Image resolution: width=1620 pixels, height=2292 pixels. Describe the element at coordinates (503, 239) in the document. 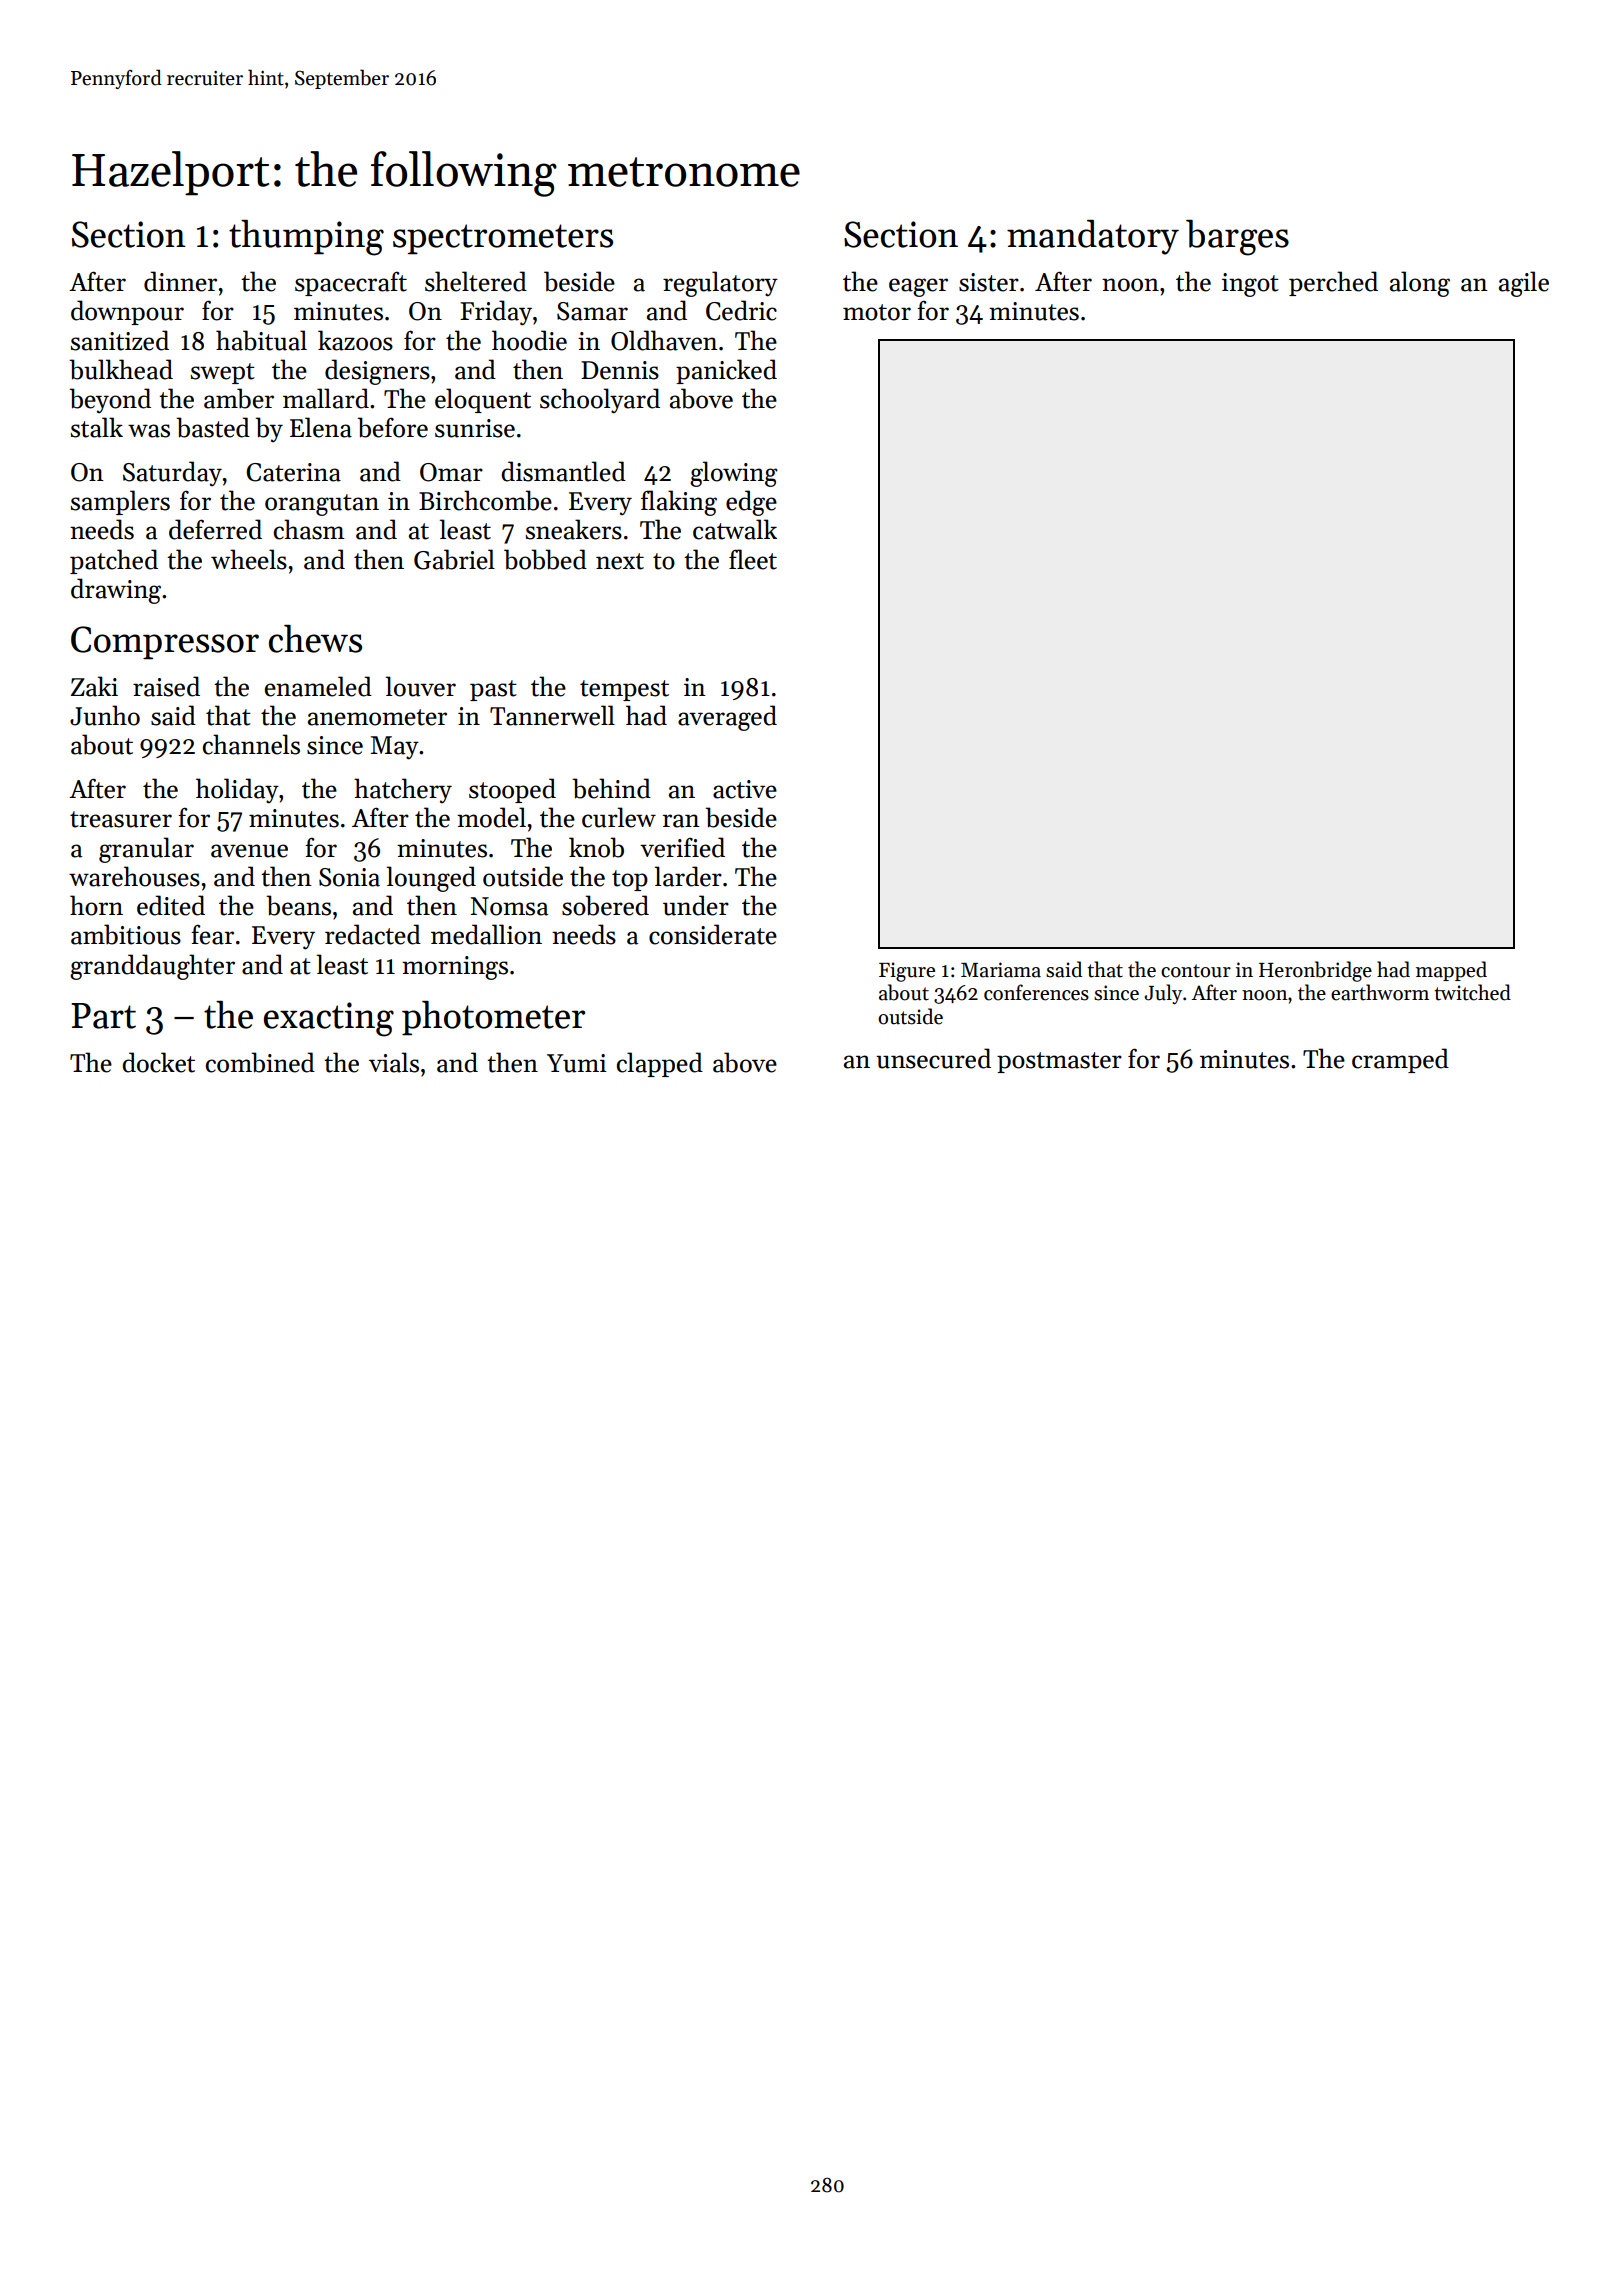

I see `spectrometers` at that location.
